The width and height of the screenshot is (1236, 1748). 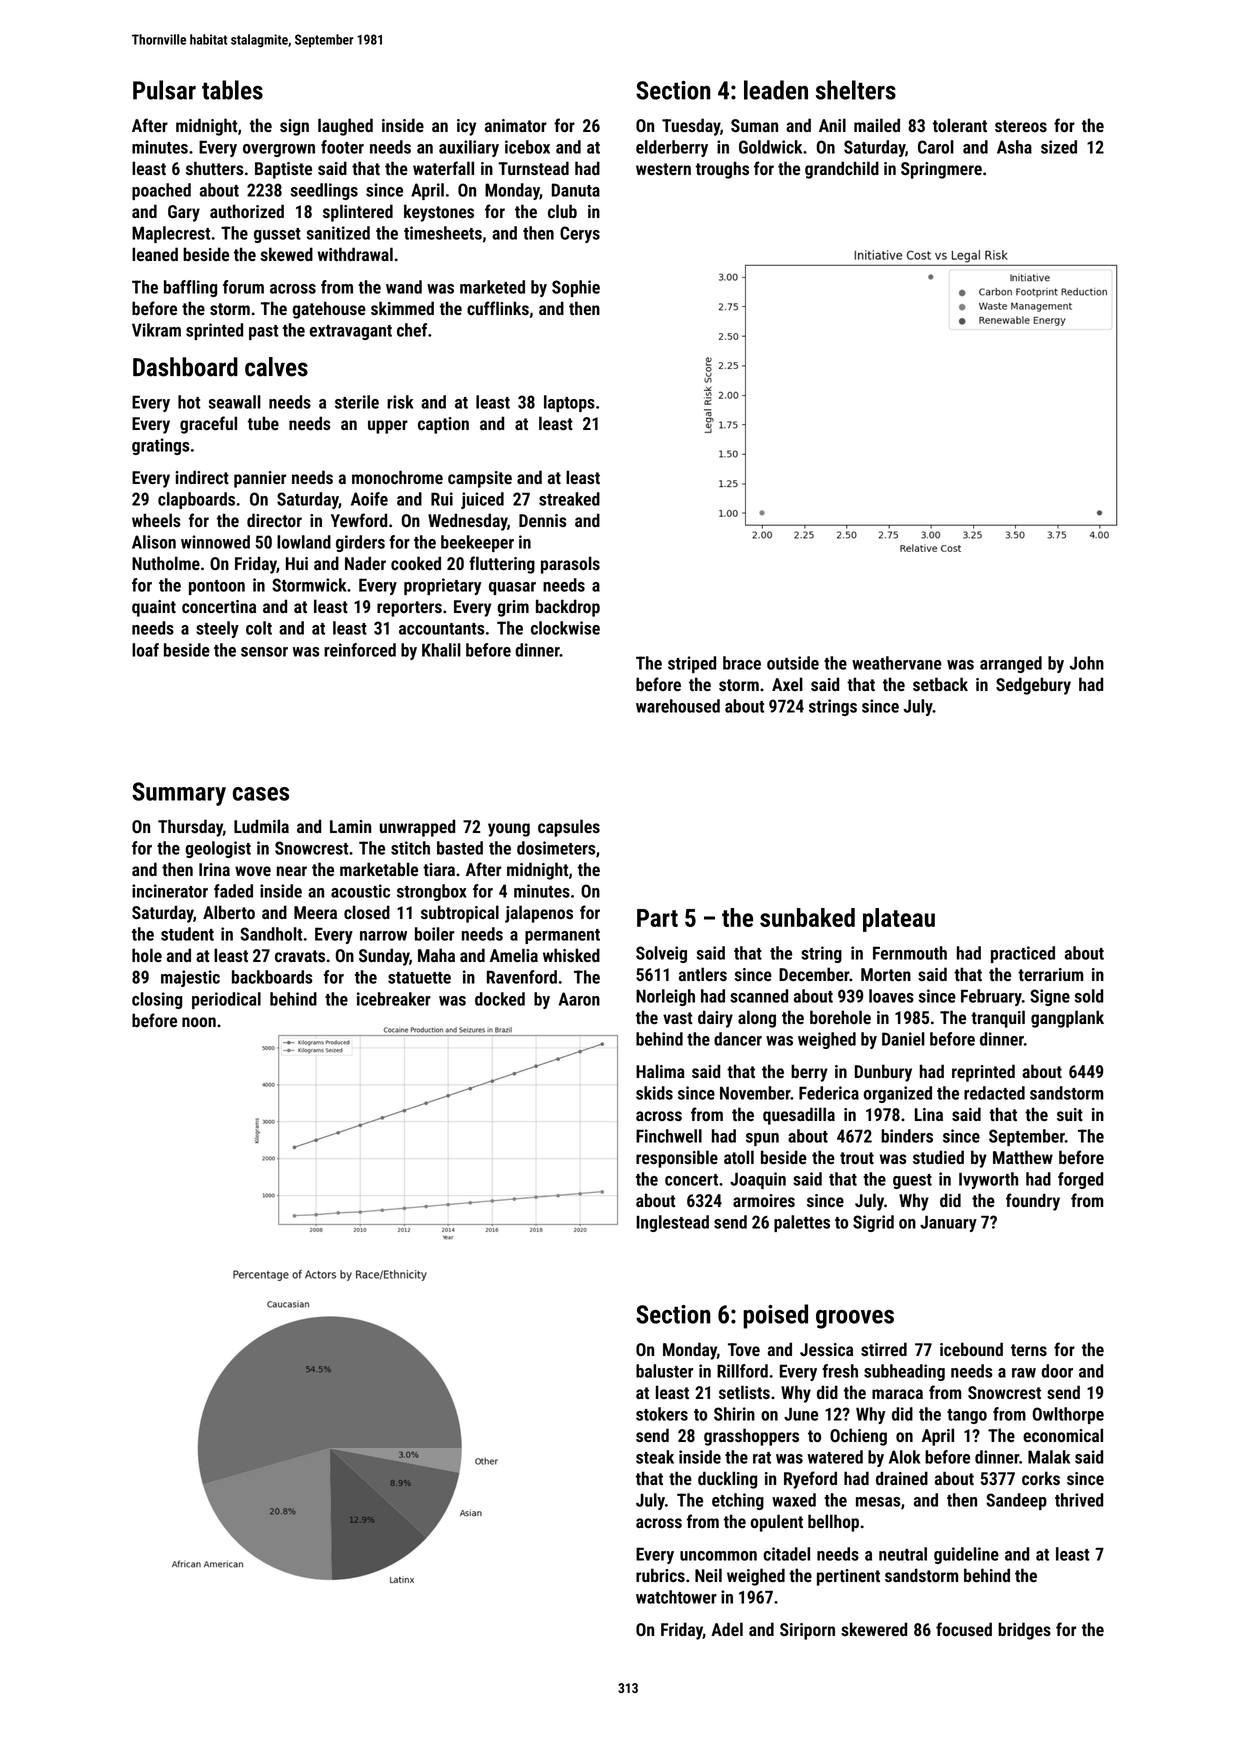 What do you see at coordinates (878, 1502) in the screenshot?
I see `mesas` at bounding box center [878, 1502].
